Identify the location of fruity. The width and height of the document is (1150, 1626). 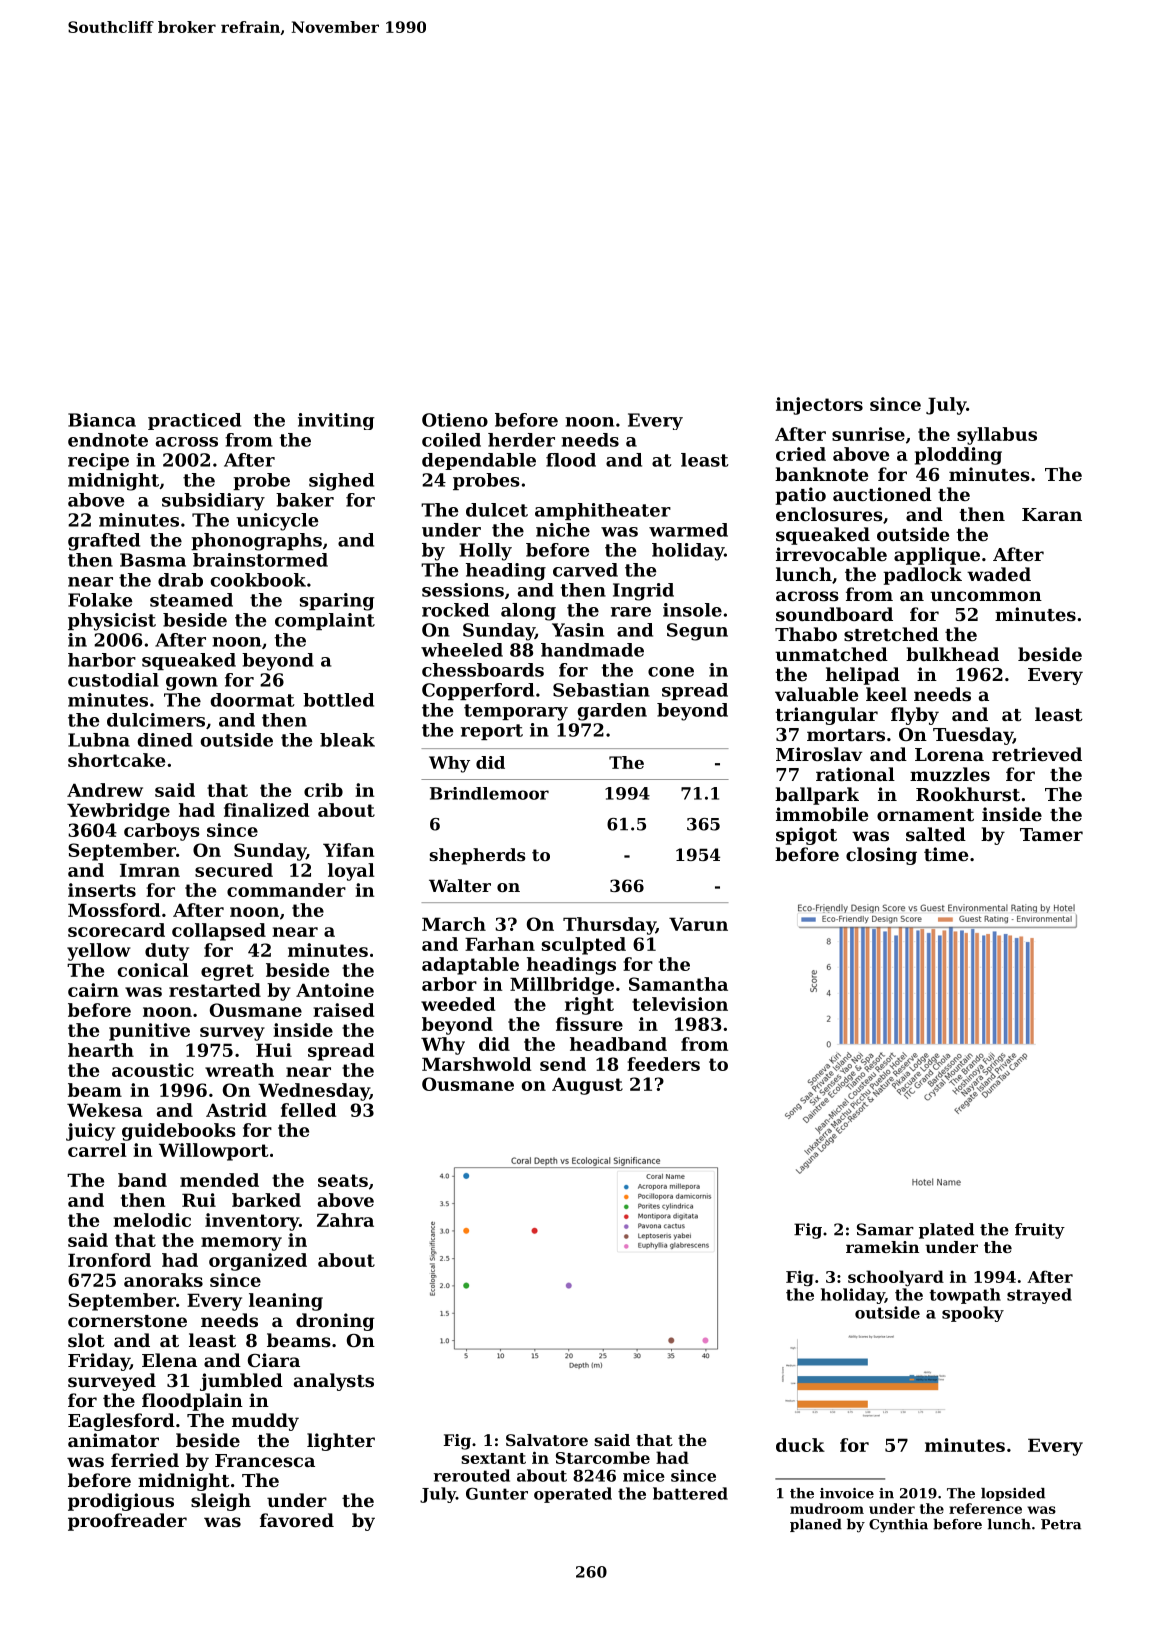
(1040, 1231).
